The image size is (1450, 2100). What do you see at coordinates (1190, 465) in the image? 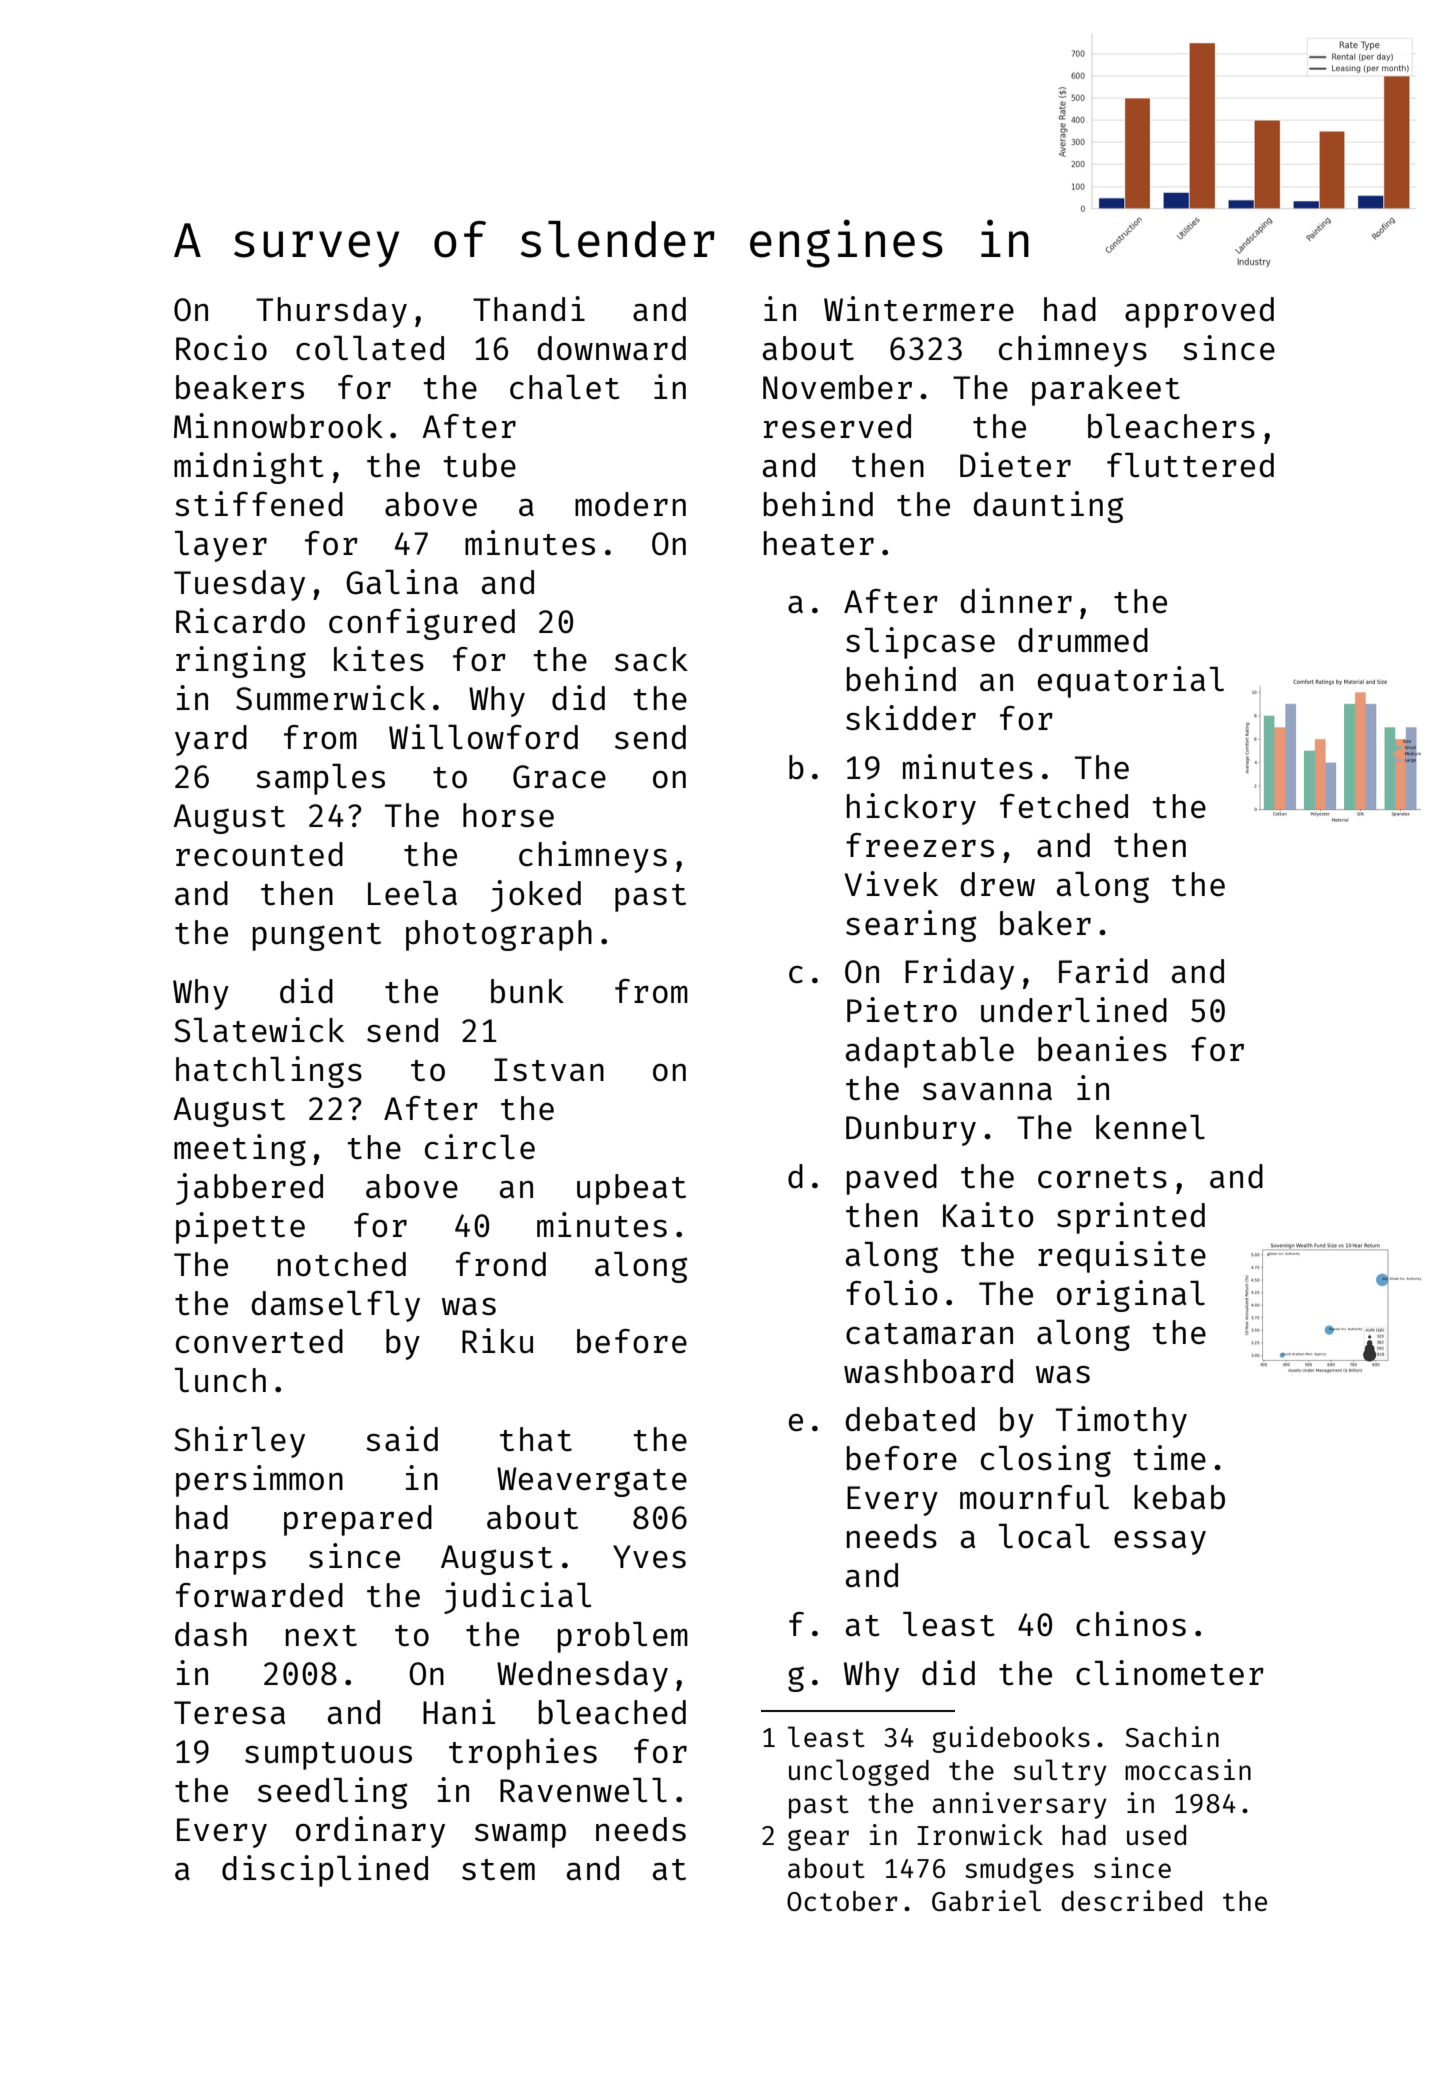
I see `fluttered` at bounding box center [1190, 465].
